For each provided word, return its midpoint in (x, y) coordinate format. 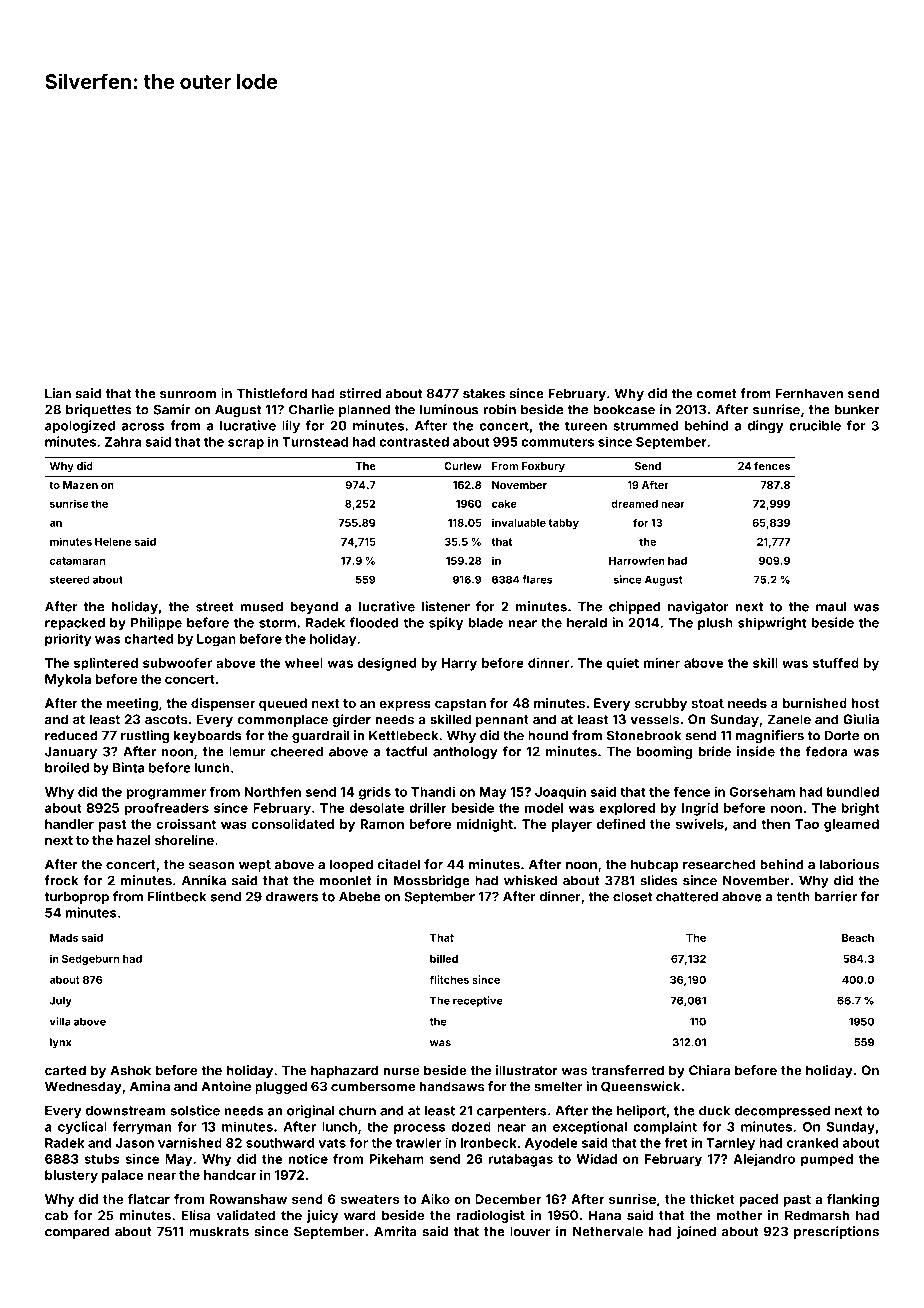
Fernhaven (809, 393)
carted (65, 1070)
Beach (858, 938)
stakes (484, 393)
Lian (58, 393)
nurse (401, 1072)
